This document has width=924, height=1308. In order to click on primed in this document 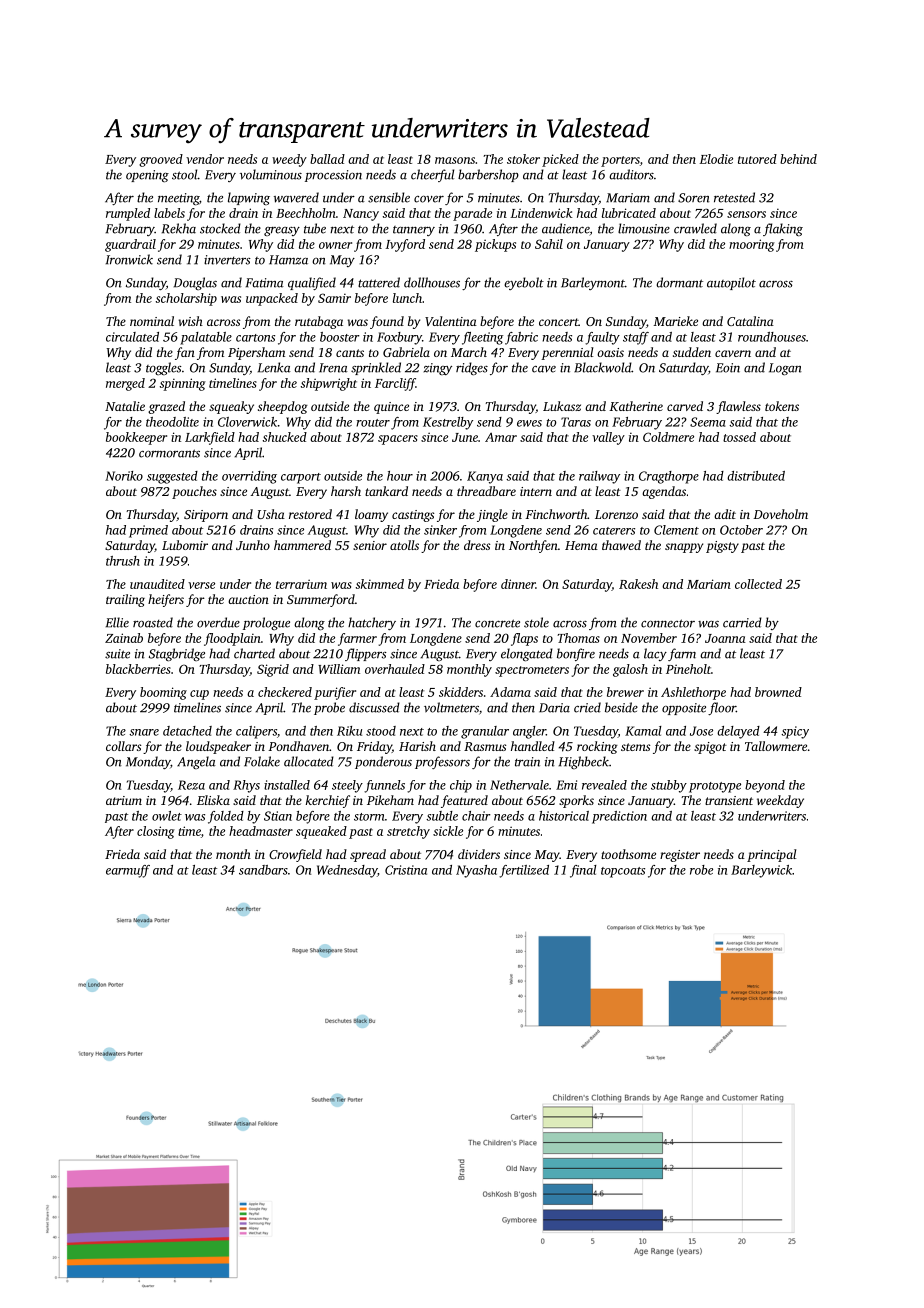, I will do `click(148, 531)`.
